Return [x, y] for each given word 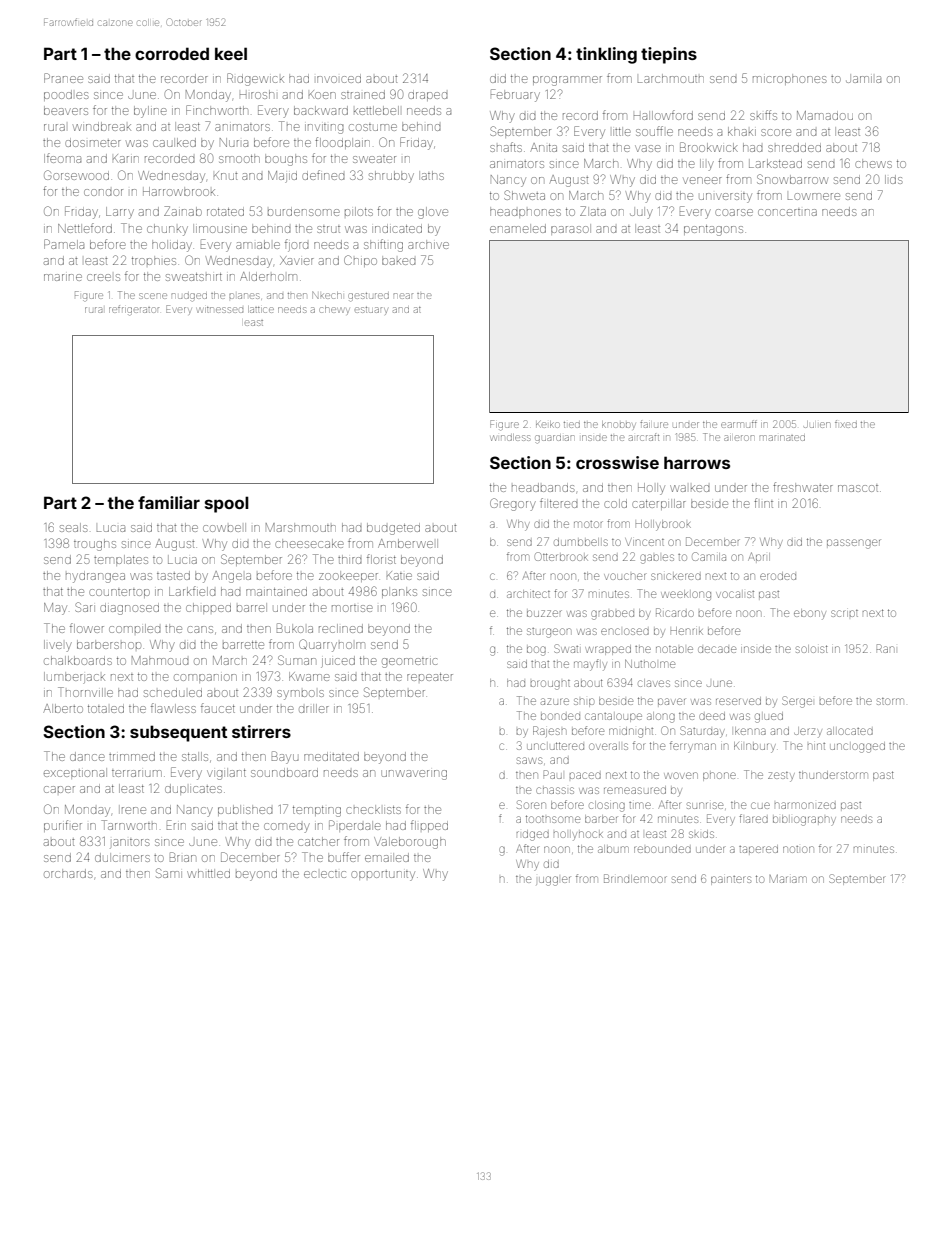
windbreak [102, 126]
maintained [276, 592]
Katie [399, 575]
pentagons [713, 230]
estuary [371, 311]
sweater [374, 159]
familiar [169, 502]
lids [893, 179]
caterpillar [659, 504]
